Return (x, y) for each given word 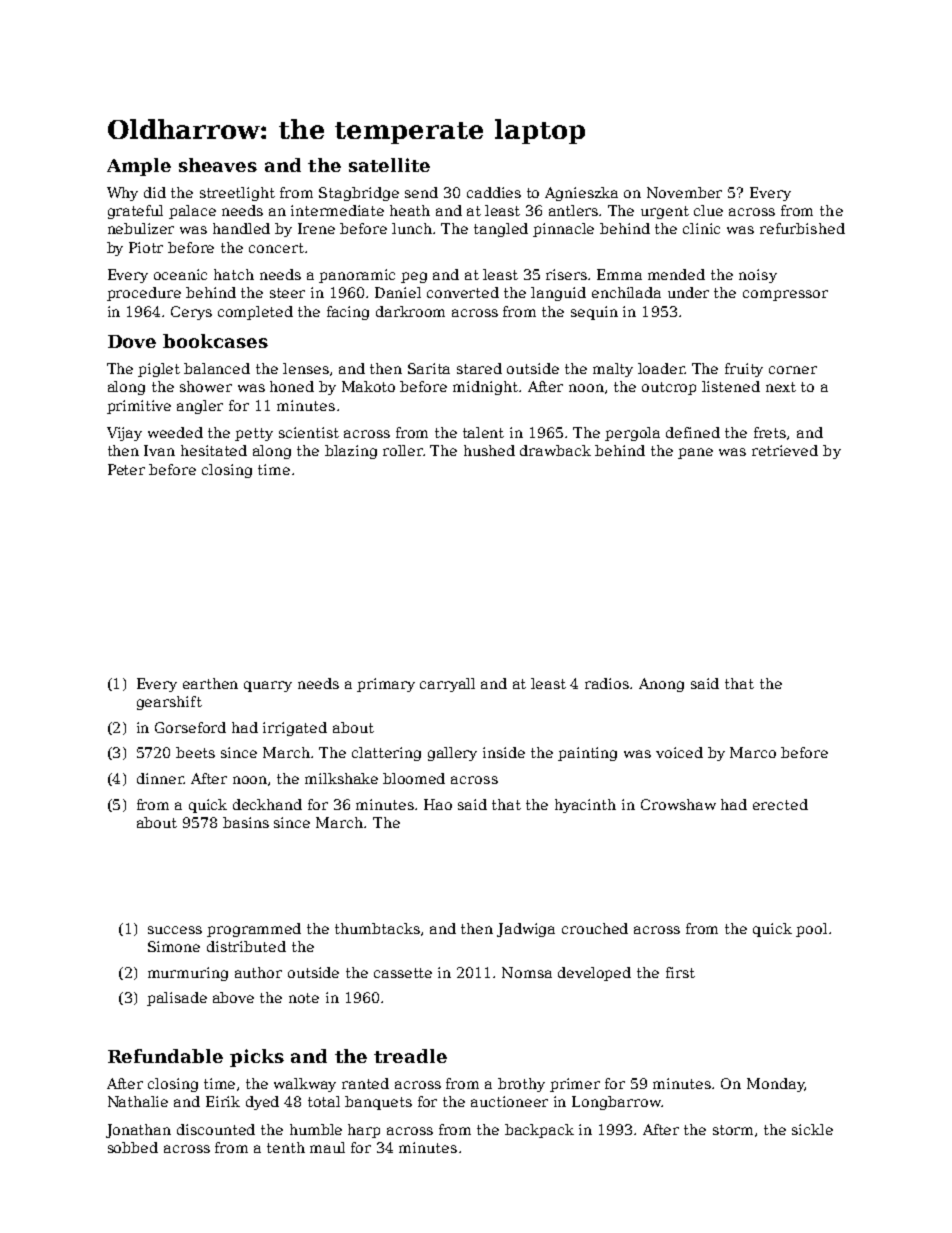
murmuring (188, 974)
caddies (494, 192)
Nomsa (527, 972)
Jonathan (138, 1131)
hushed (489, 450)
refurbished (802, 228)
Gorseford (190, 727)
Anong (661, 685)
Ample (139, 167)
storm (733, 1130)
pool (811, 930)
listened (731, 386)
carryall (447, 685)
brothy (521, 1085)
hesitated (214, 450)
